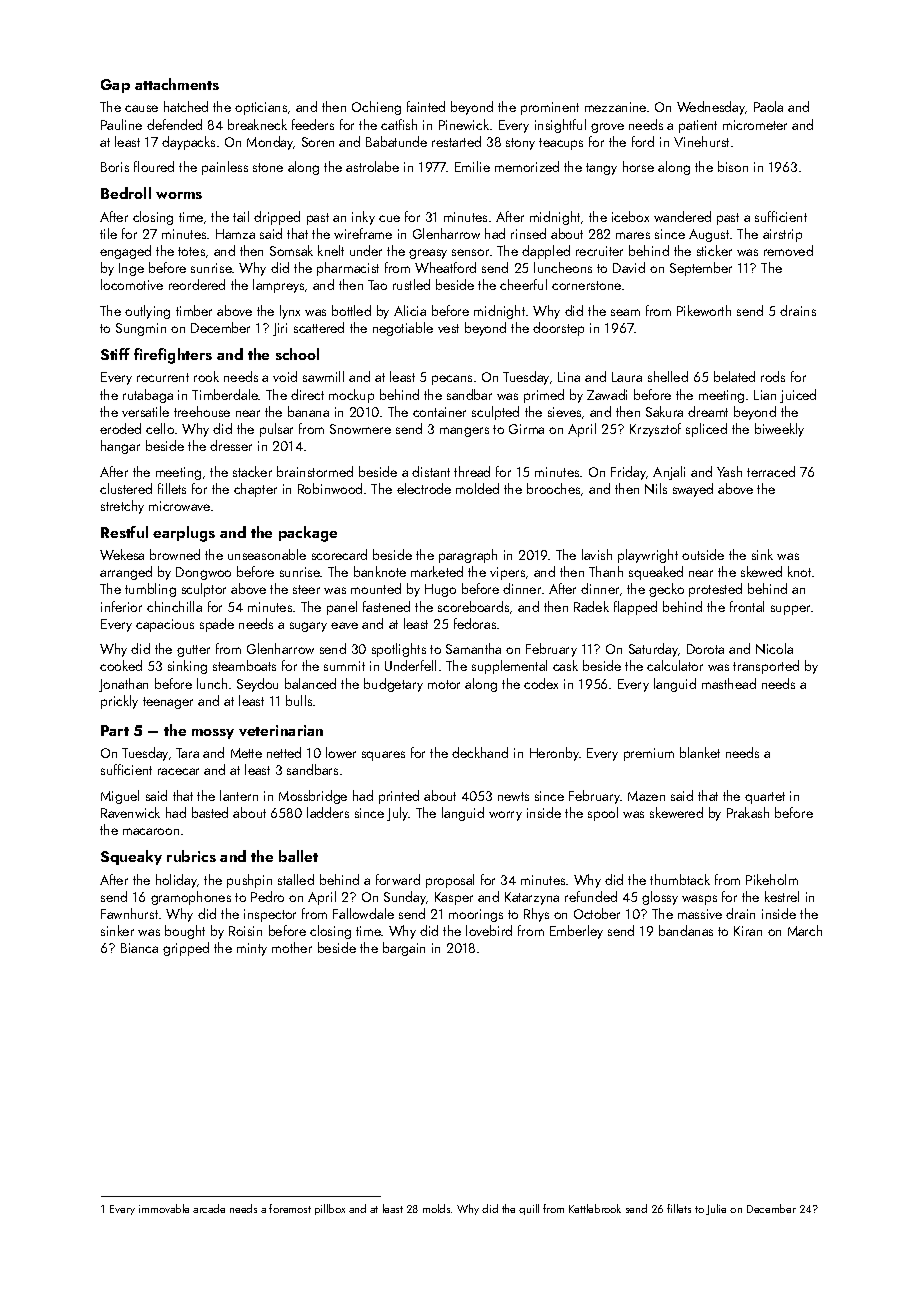  What do you see at coordinates (489, 930) in the screenshot?
I see `lovebird` at bounding box center [489, 930].
